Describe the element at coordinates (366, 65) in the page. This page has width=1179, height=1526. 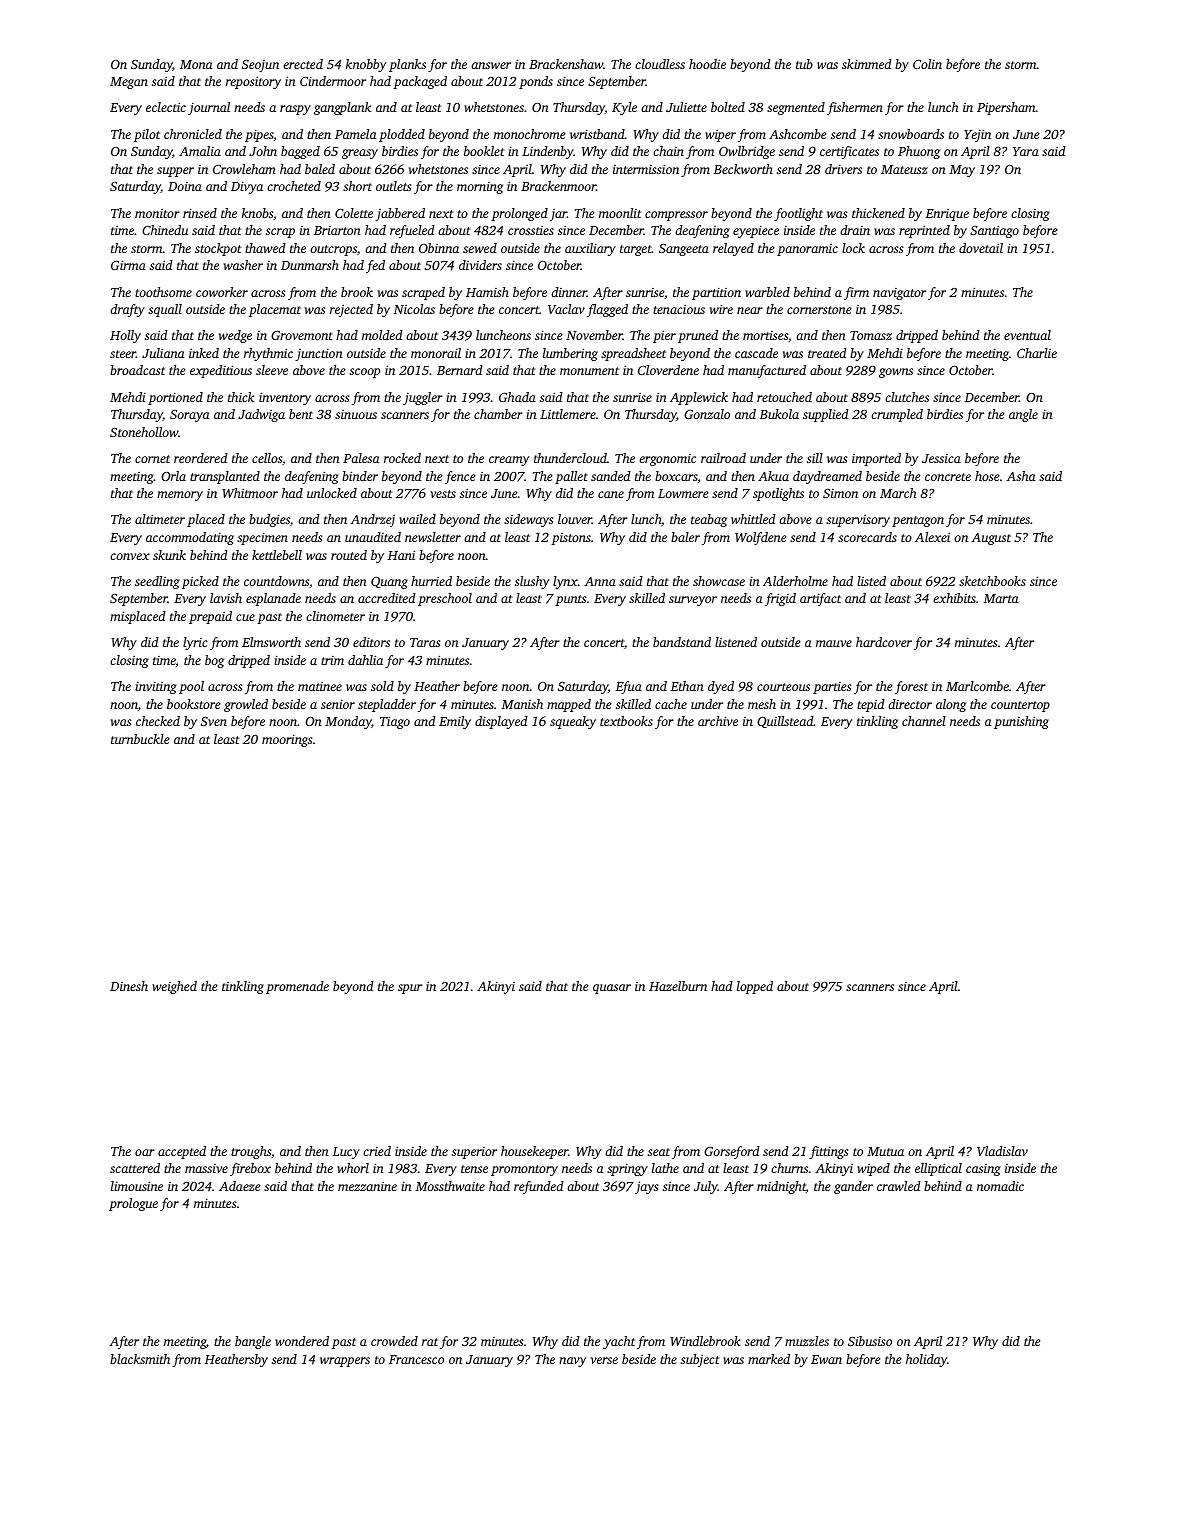
I see `knobby` at that location.
